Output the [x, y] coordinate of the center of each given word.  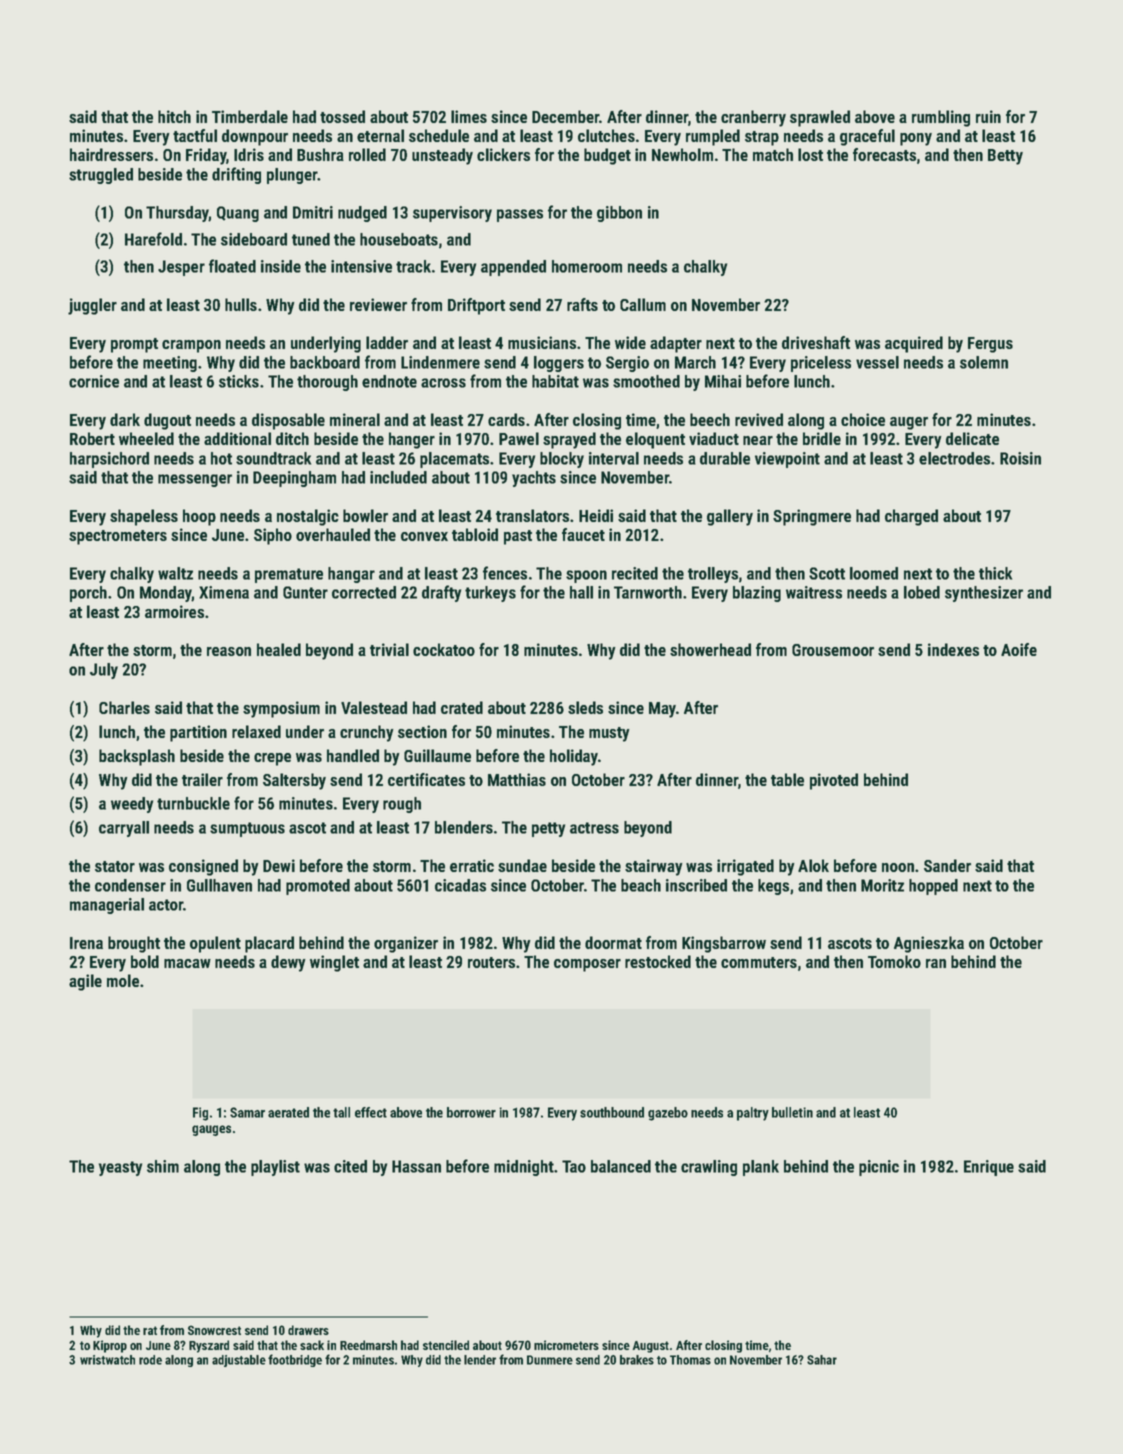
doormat [613, 942]
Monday [166, 594]
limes [469, 116]
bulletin [792, 1112]
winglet [334, 963]
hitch [174, 116]
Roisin [1020, 458]
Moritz [882, 885]
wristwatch [107, 1360]
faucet [583, 534]
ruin [988, 116]
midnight [524, 1168]
